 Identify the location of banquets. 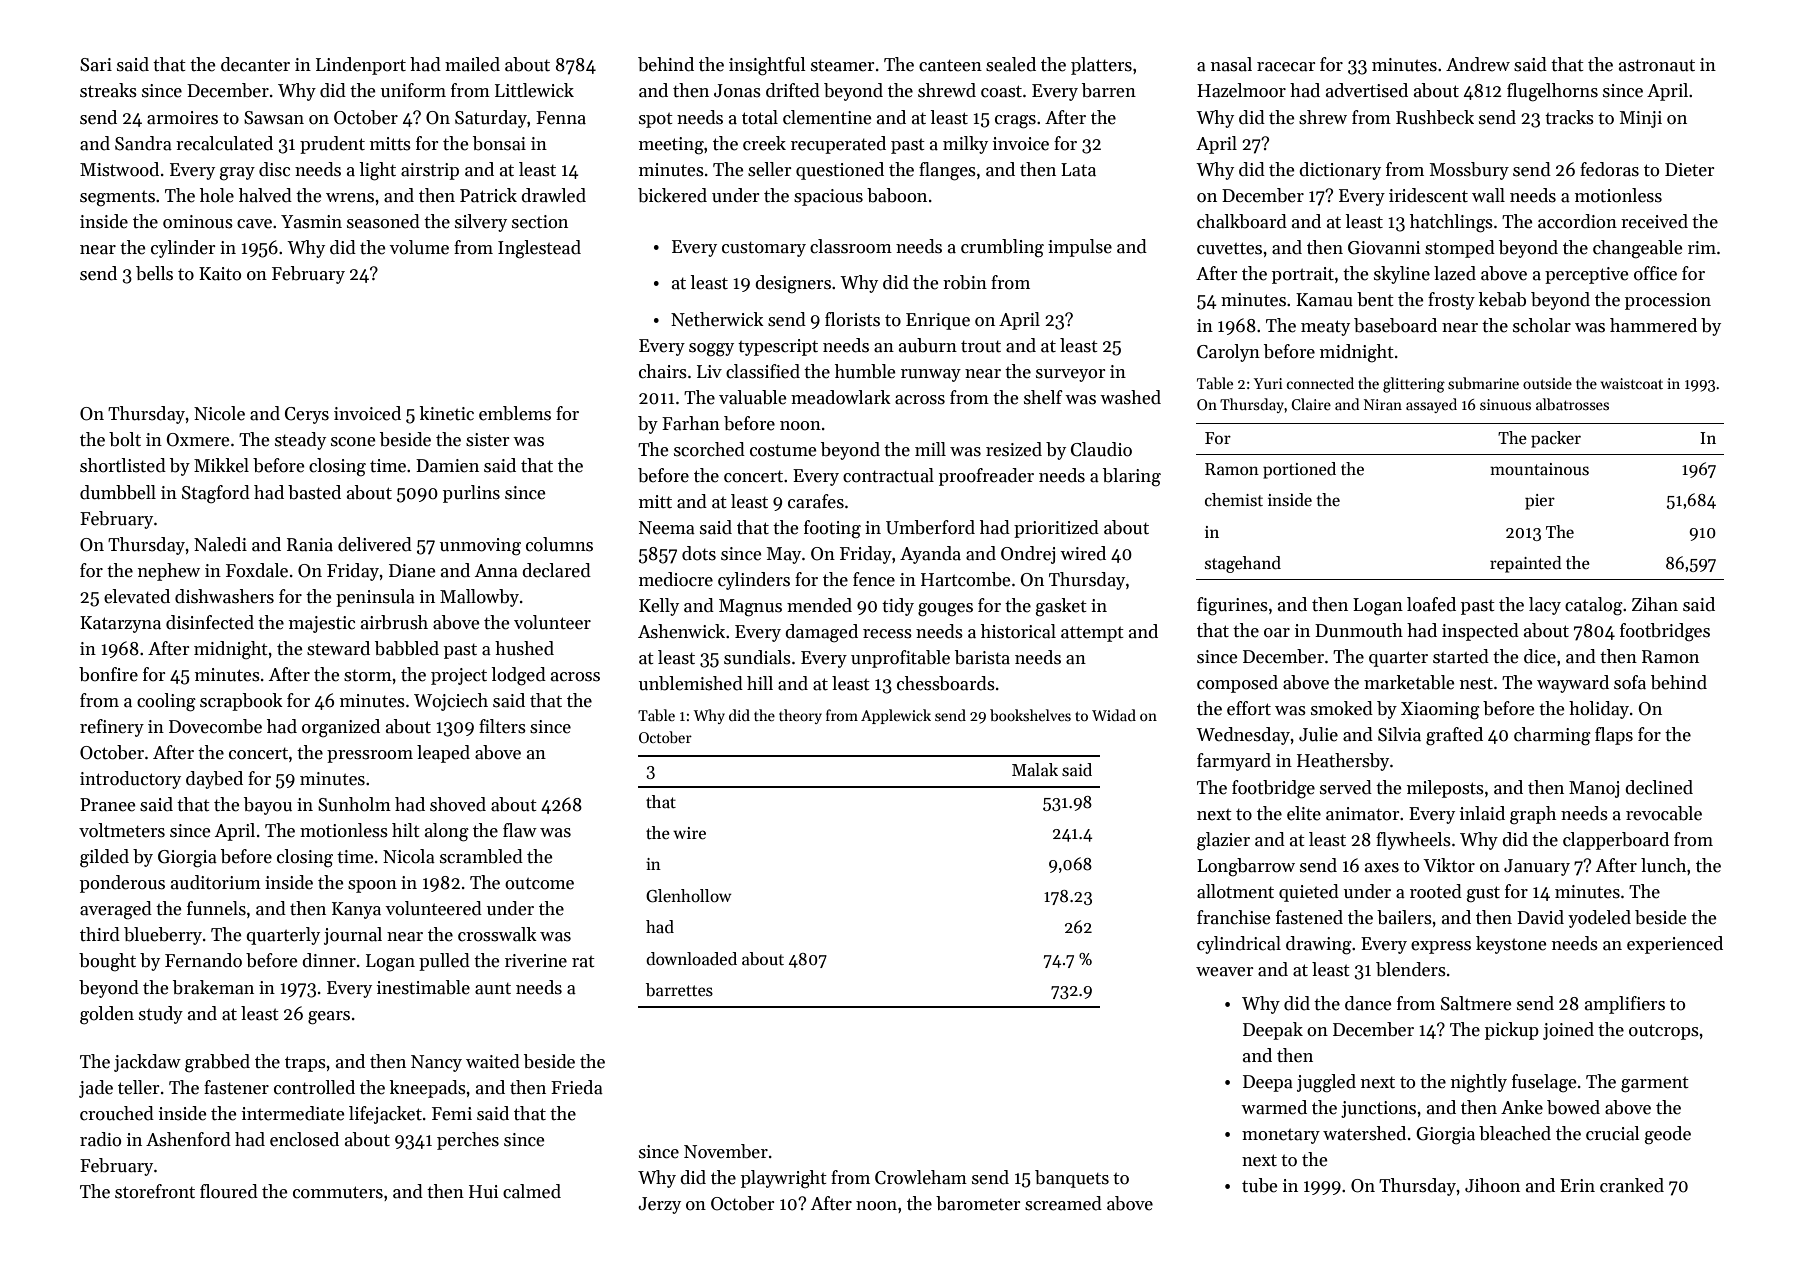
(1072, 1179).
